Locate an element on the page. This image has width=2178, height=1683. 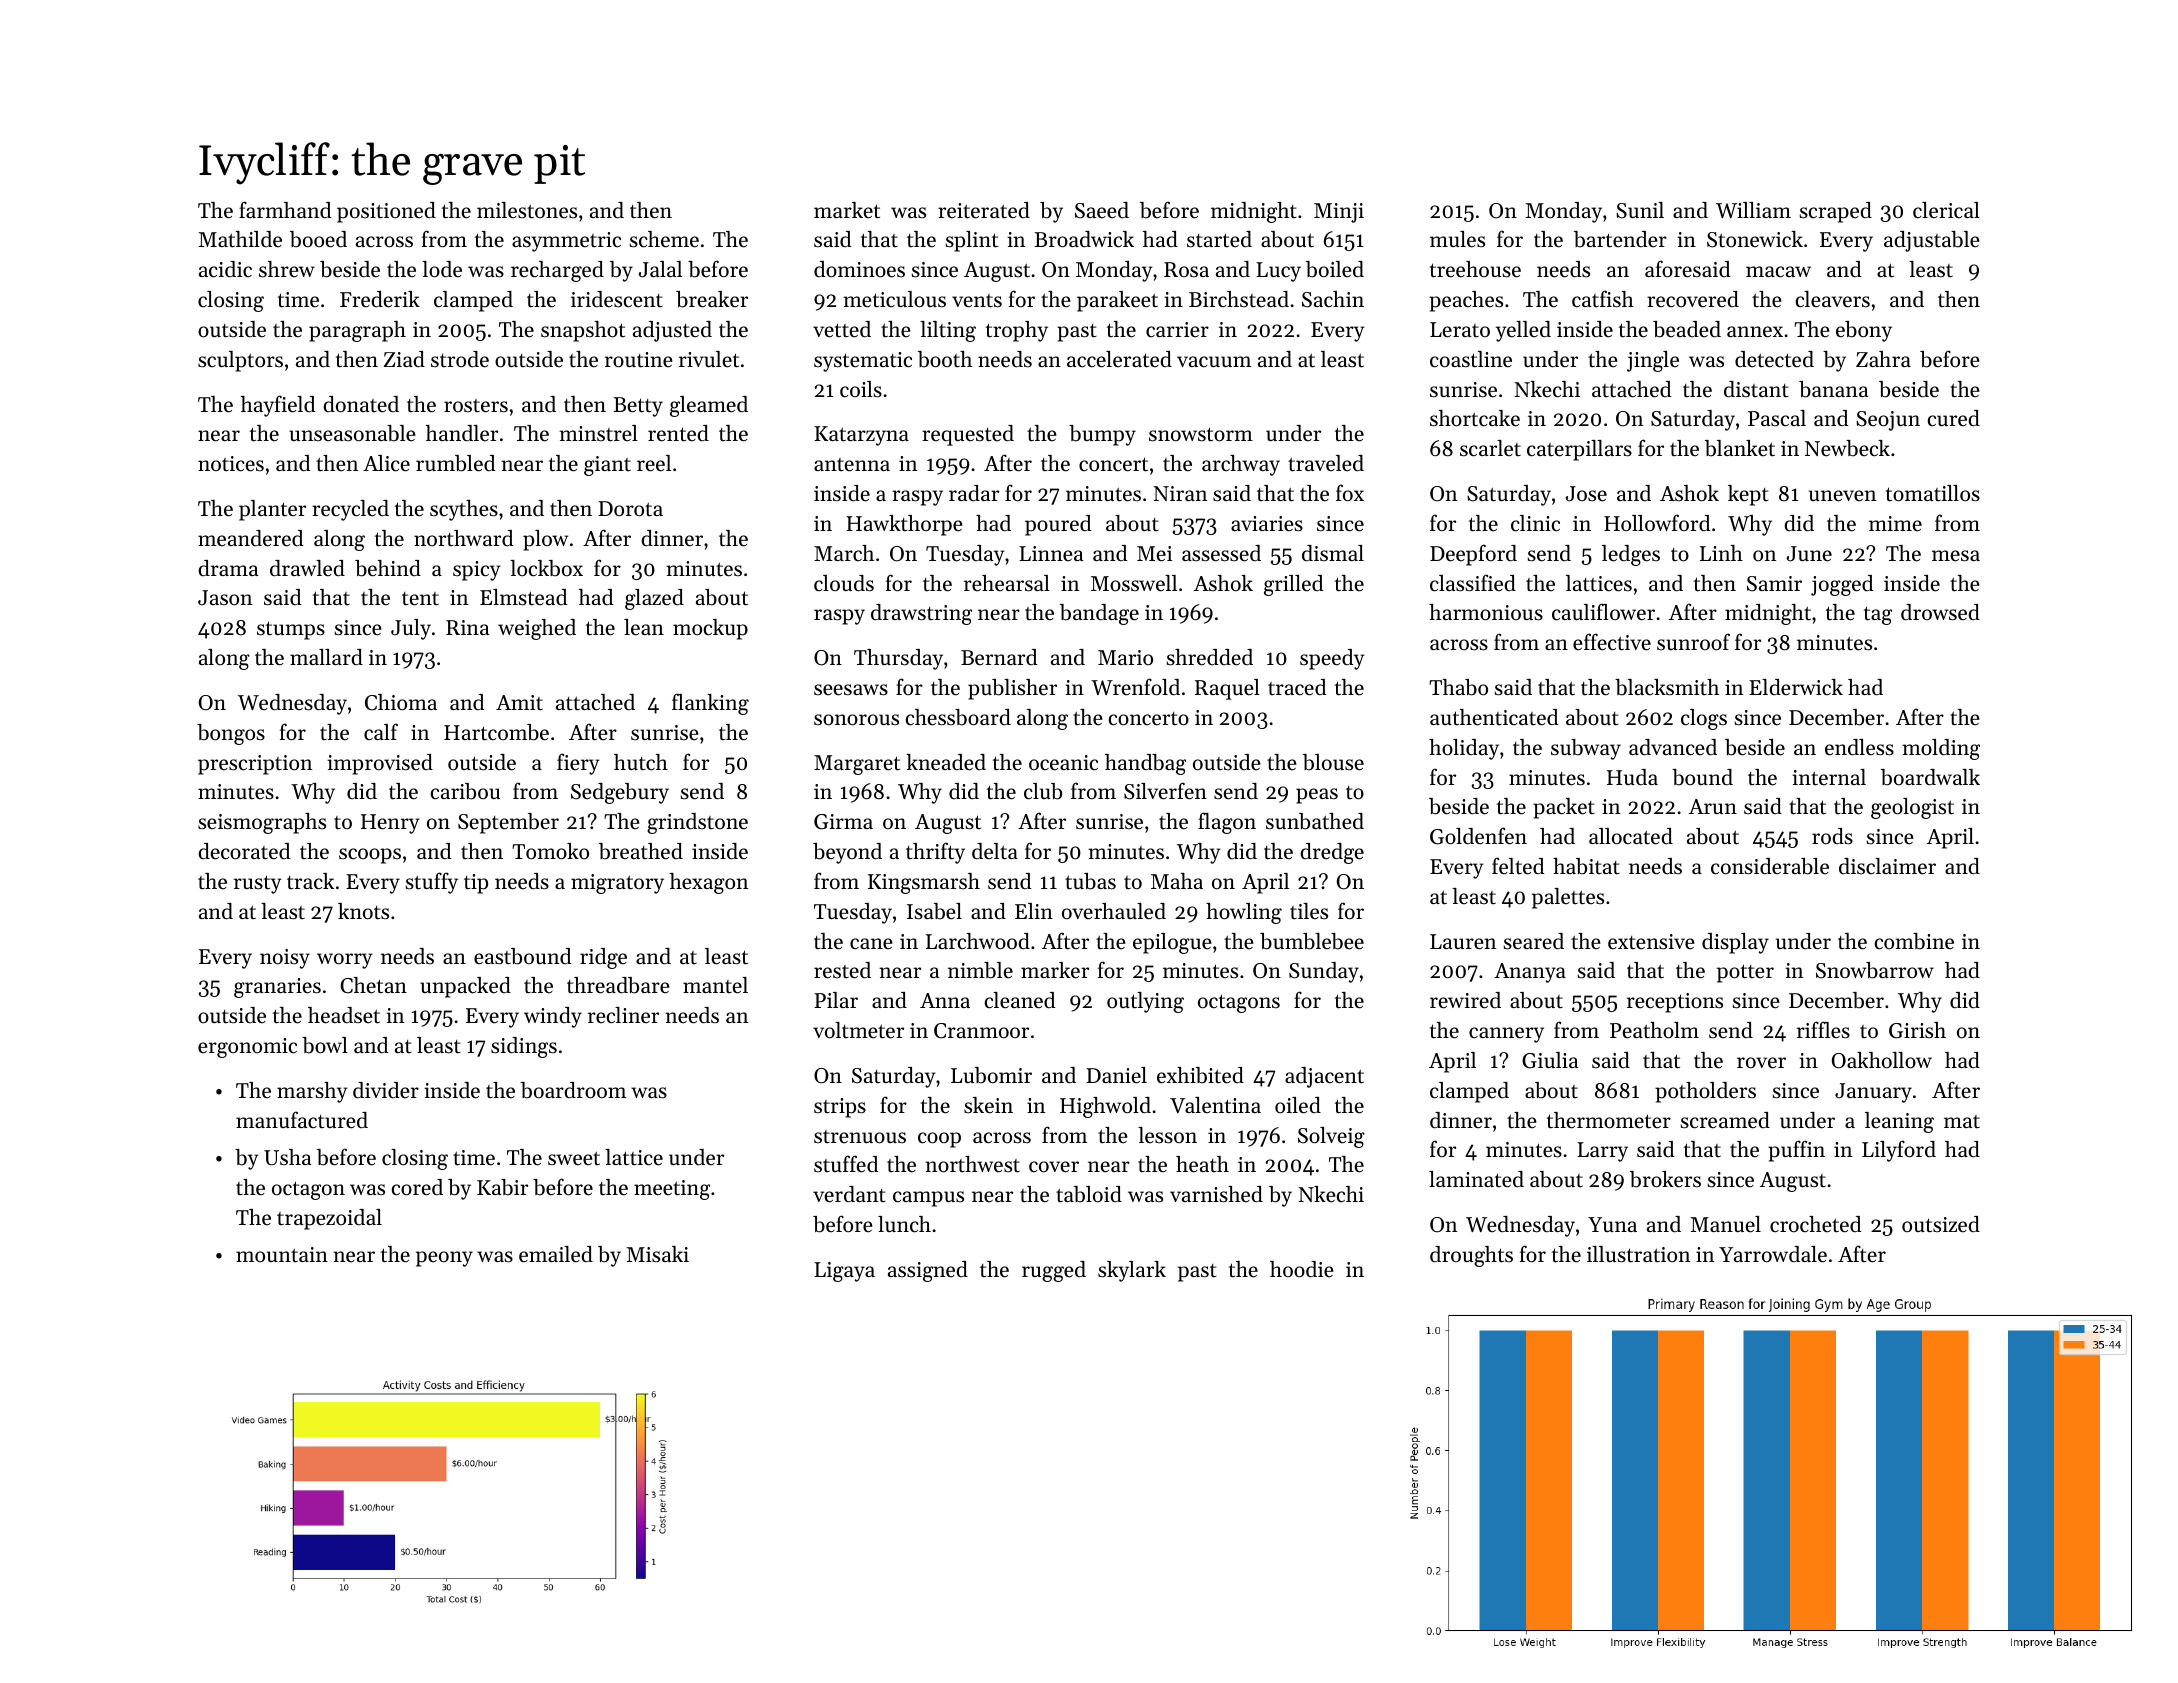
stumps is located at coordinates (291, 630).
